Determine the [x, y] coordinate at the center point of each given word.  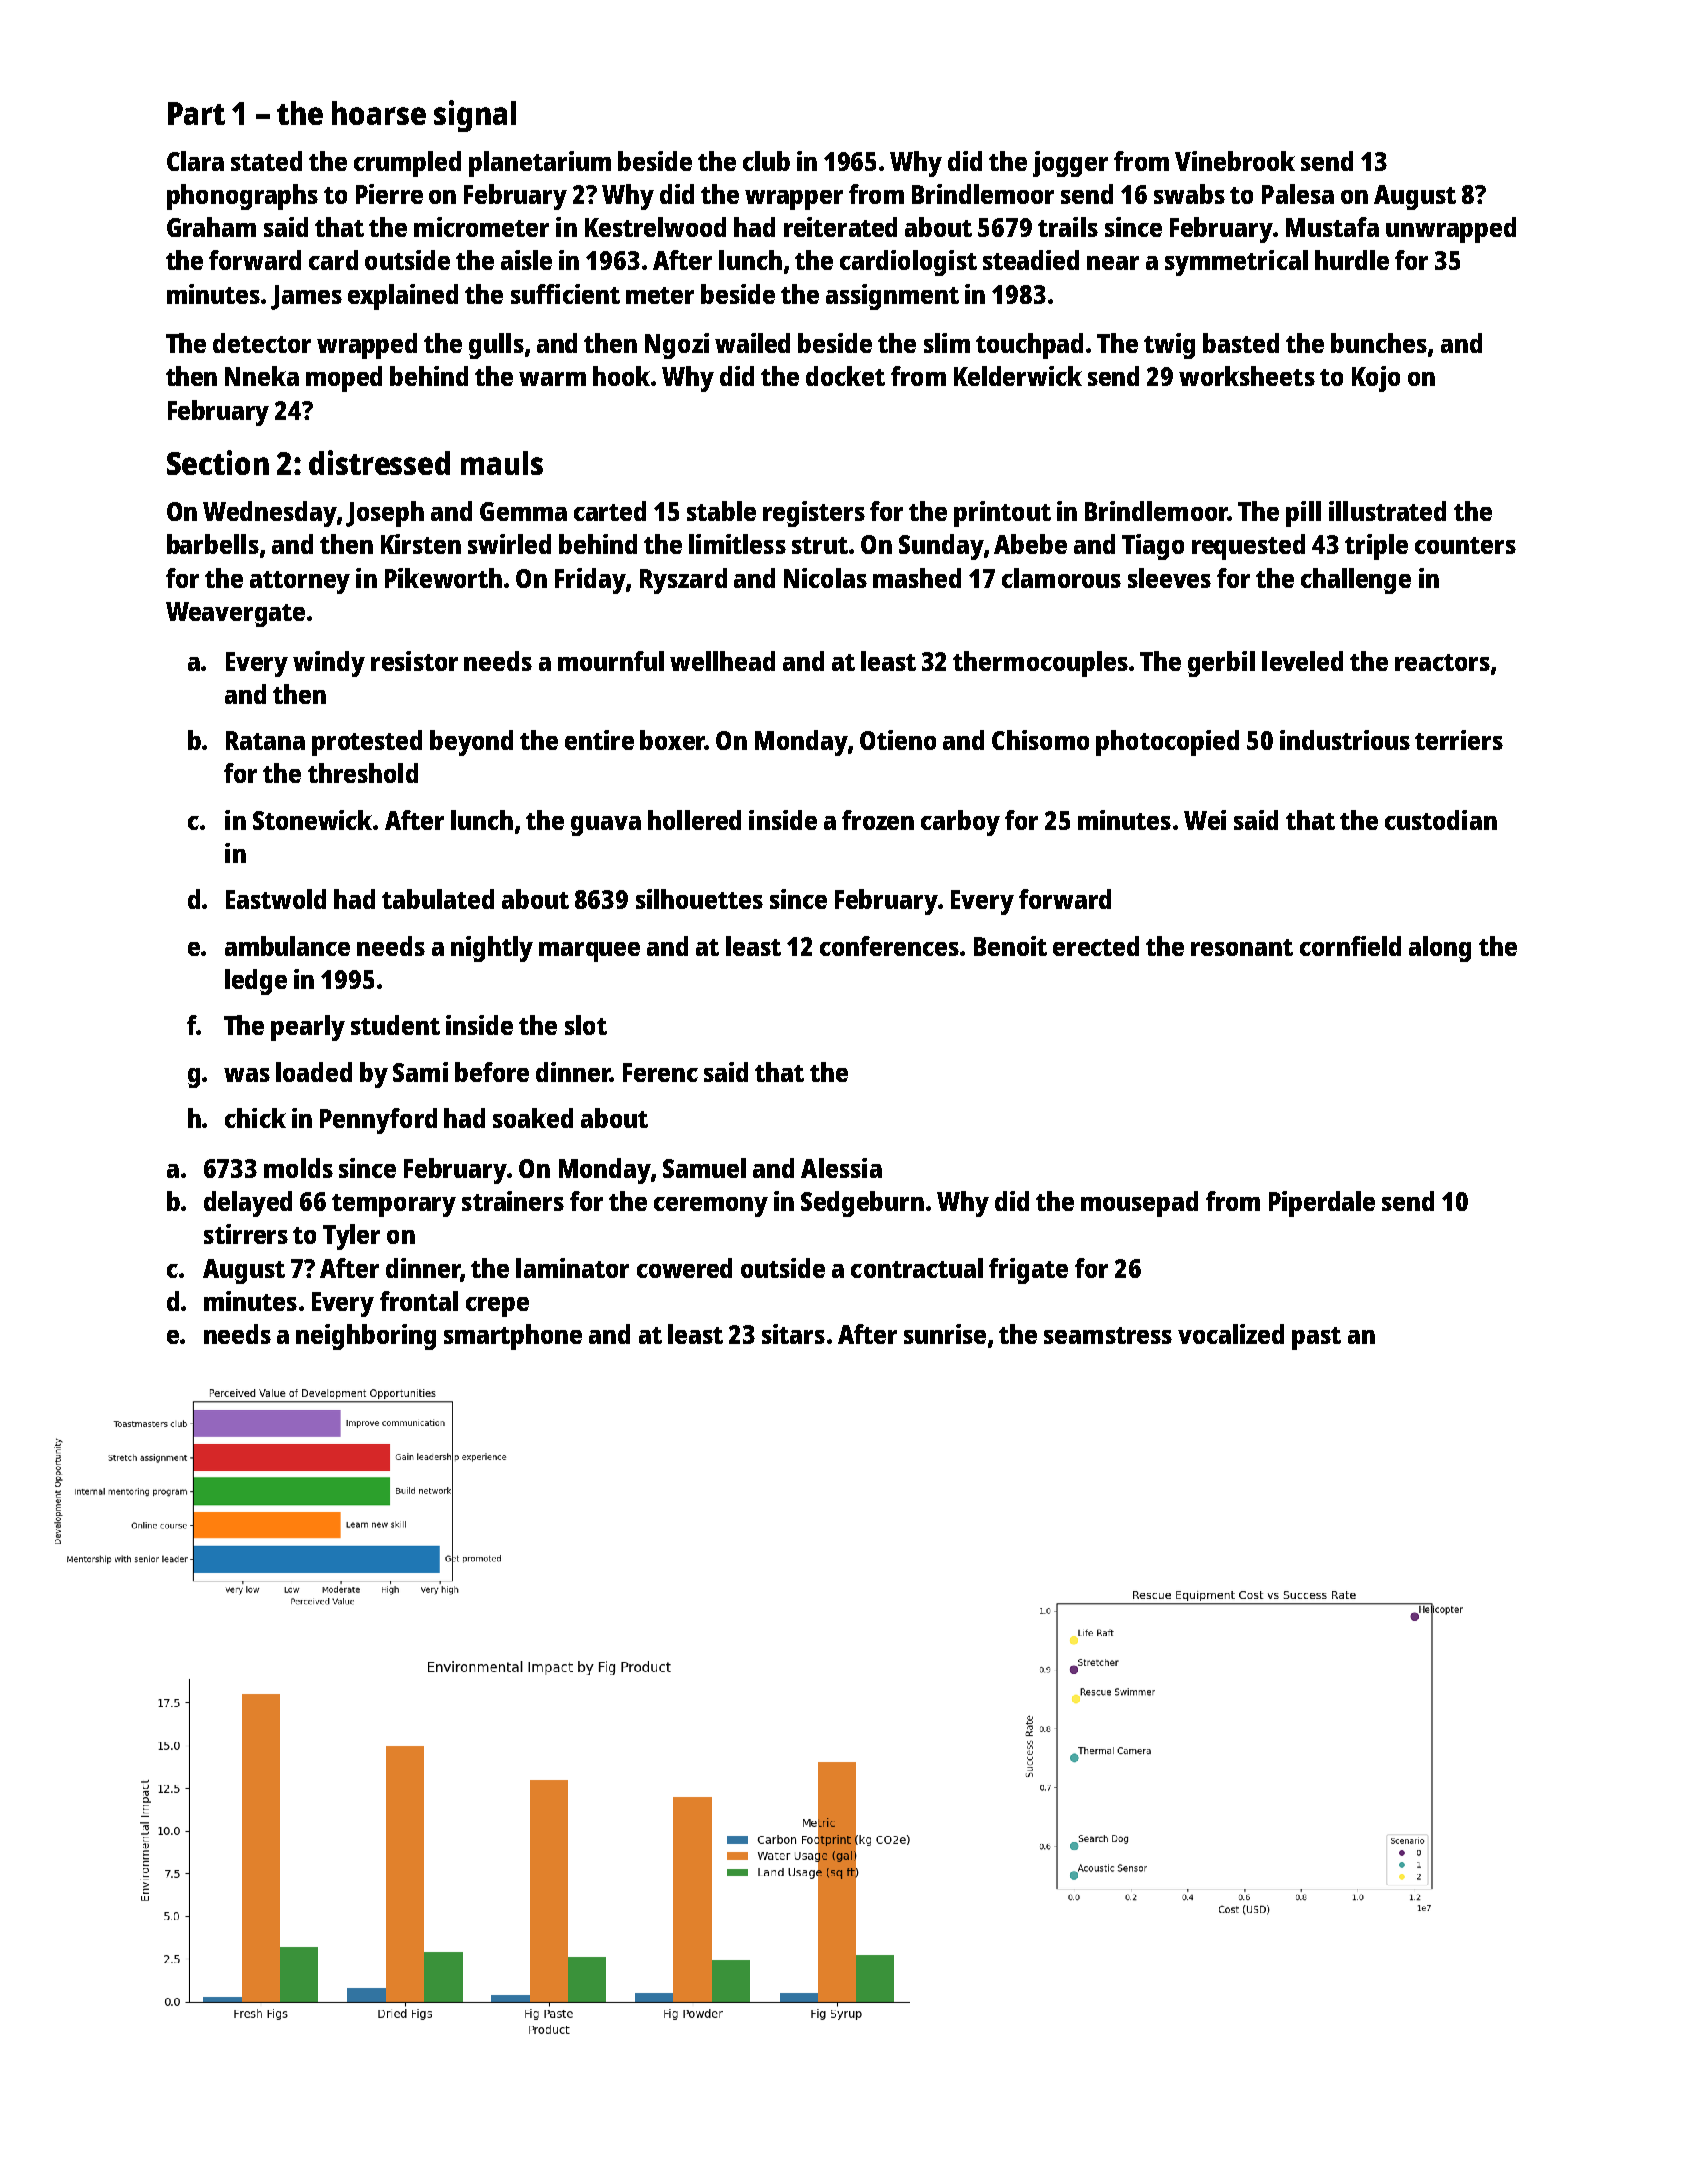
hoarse [379, 113]
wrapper [794, 200]
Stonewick [312, 820]
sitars [793, 1334]
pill [1303, 514]
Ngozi [677, 346]
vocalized [1231, 1334]
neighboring [366, 1337]
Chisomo [1040, 740]
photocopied [1167, 743]
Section [218, 462]
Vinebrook [1235, 161]
